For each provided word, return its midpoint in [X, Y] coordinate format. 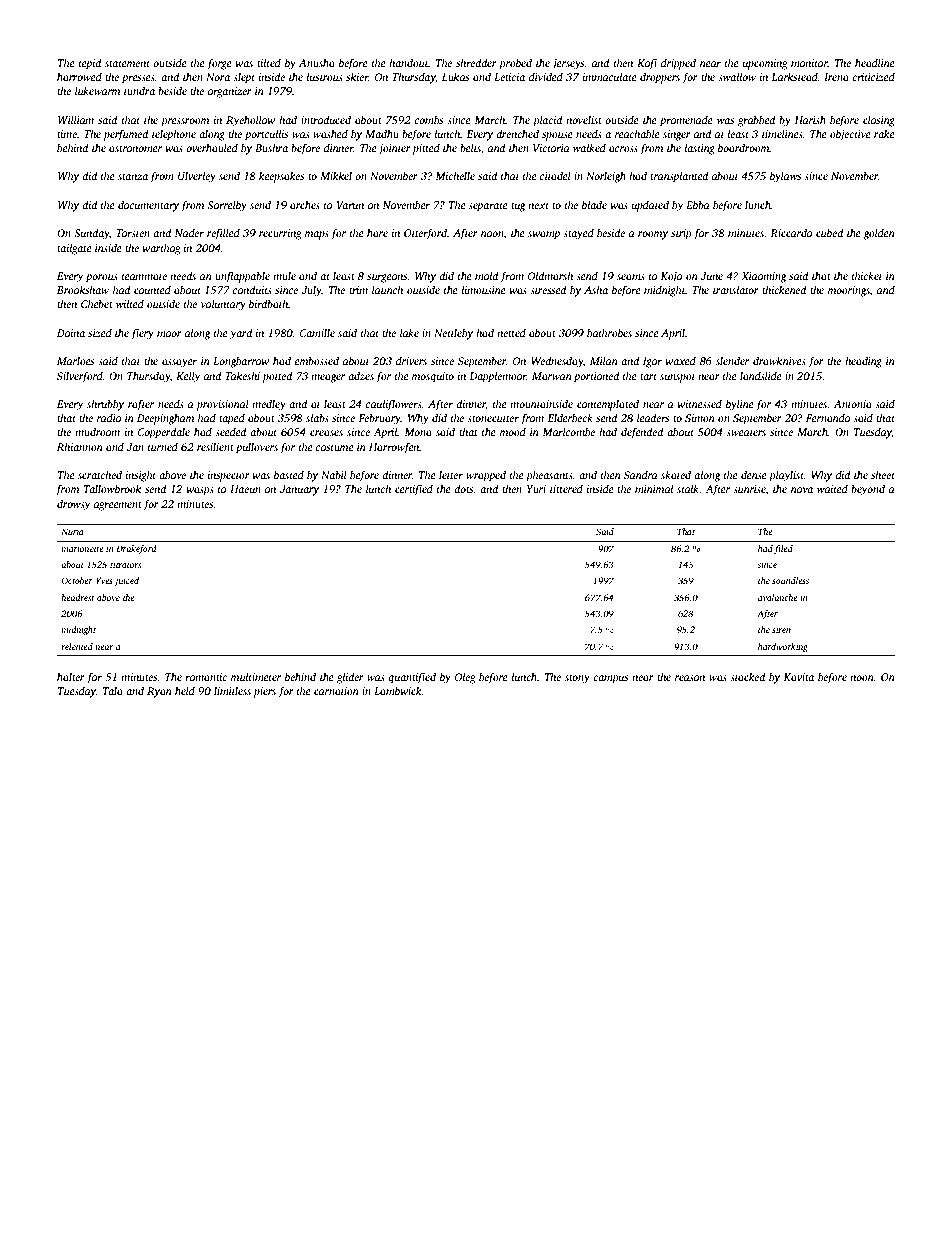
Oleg [465, 678]
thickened [784, 289]
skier [357, 76]
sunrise [749, 490]
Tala [113, 690]
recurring [280, 234]
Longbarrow [241, 362]
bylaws [785, 177]
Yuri [536, 489]
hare [377, 232]
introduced [326, 119]
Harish [810, 119]
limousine [483, 289]
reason [690, 678]
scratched [100, 474]
